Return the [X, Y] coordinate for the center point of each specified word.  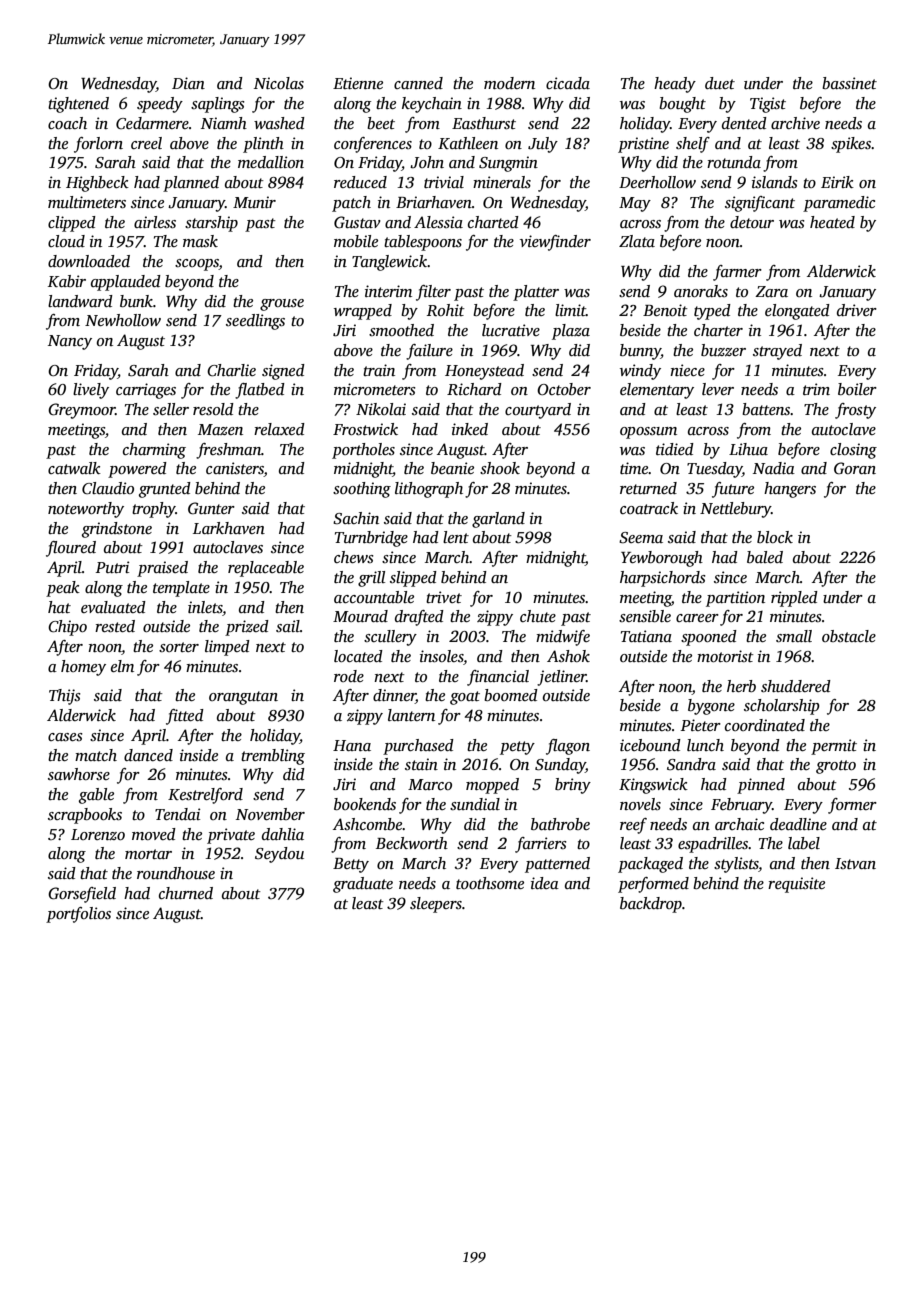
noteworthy [86, 510]
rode [349, 676]
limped [227, 648]
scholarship [782, 707]
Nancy [70, 342]
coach [67, 123]
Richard [474, 389]
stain [421, 764]
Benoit [665, 310]
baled [765, 557]
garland [498, 520]
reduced [360, 182]
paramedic [839, 204]
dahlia [283, 834]
